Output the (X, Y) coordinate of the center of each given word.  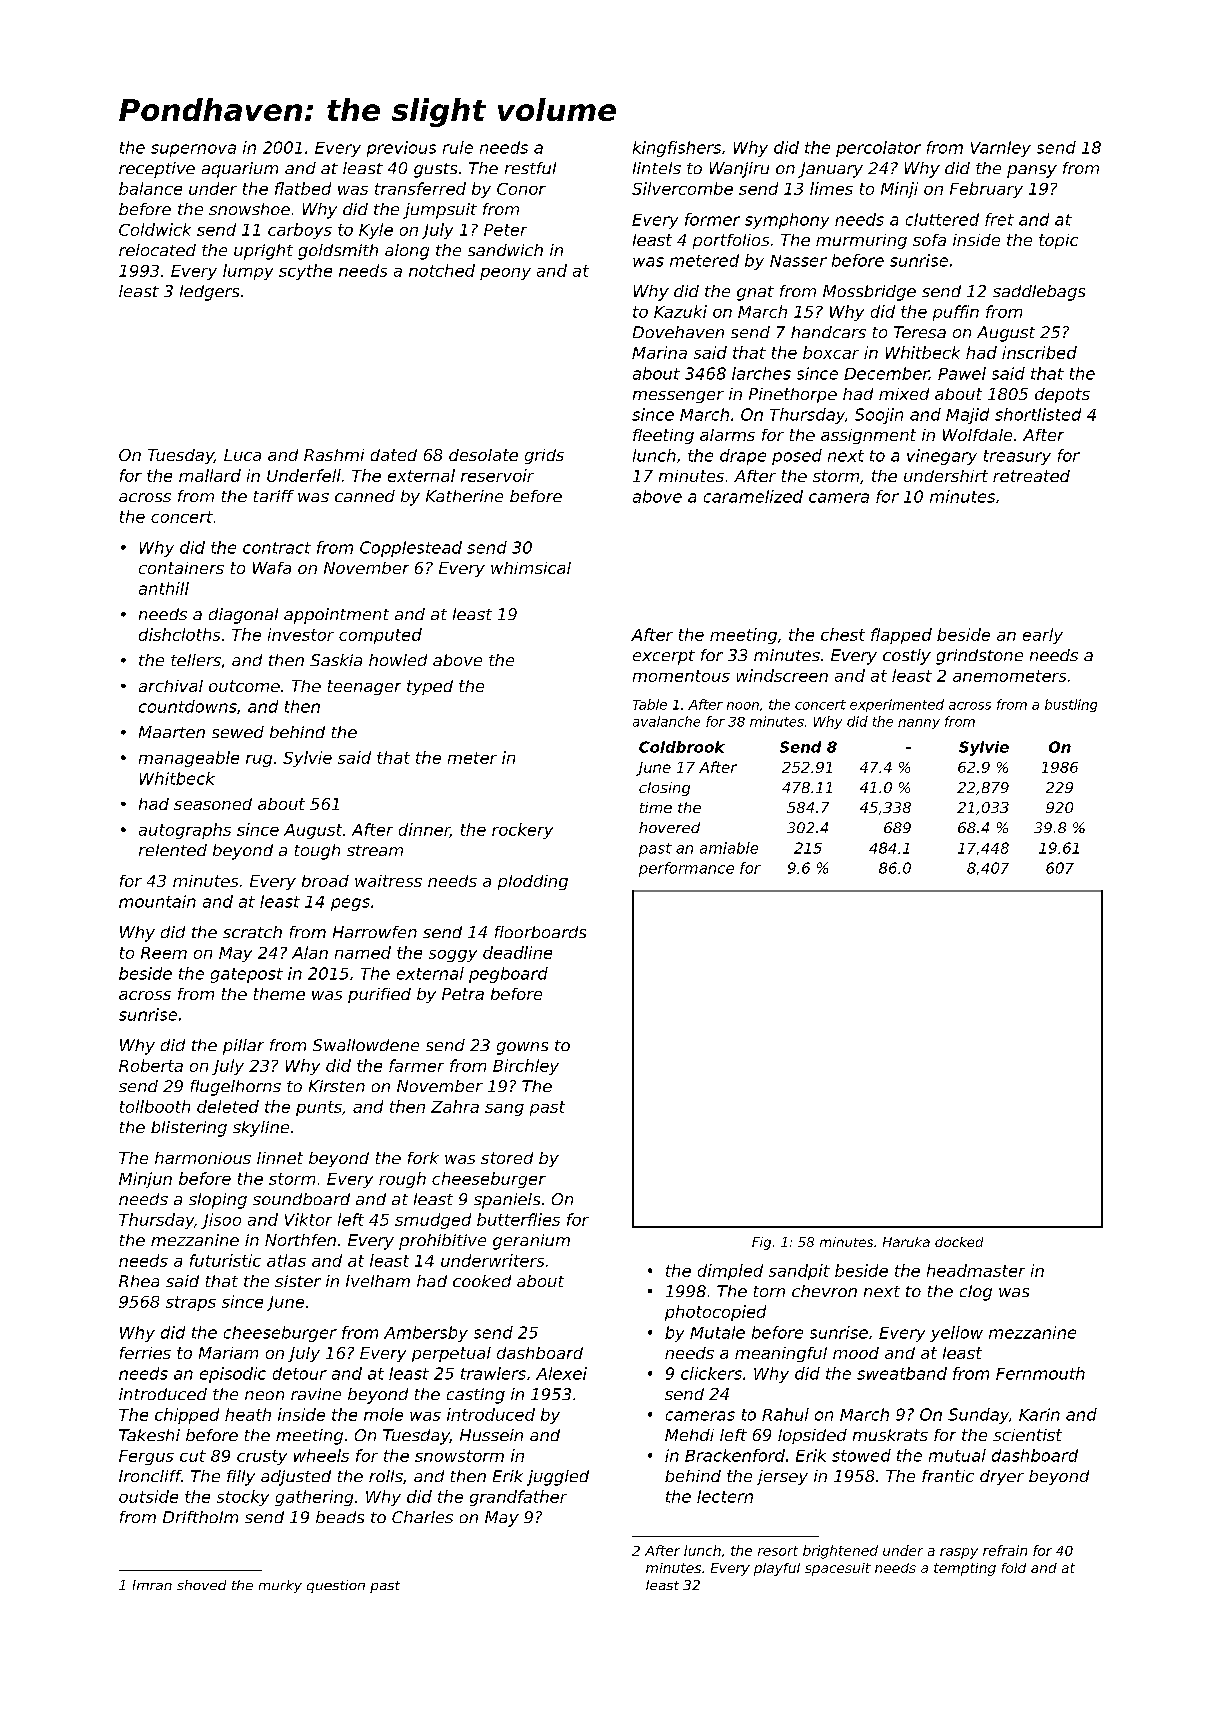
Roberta (151, 1065)
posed (797, 457)
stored (507, 1158)
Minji (899, 190)
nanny (919, 724)
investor (301, 634)
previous (401, 149)
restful (530, 168)
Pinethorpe (793, 395)
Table (650, 704)
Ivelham (378, 1281)
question (336, 1586)
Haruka (906, 1242)
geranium (531, 1242)
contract (277, 548)
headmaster (976, 1270)
